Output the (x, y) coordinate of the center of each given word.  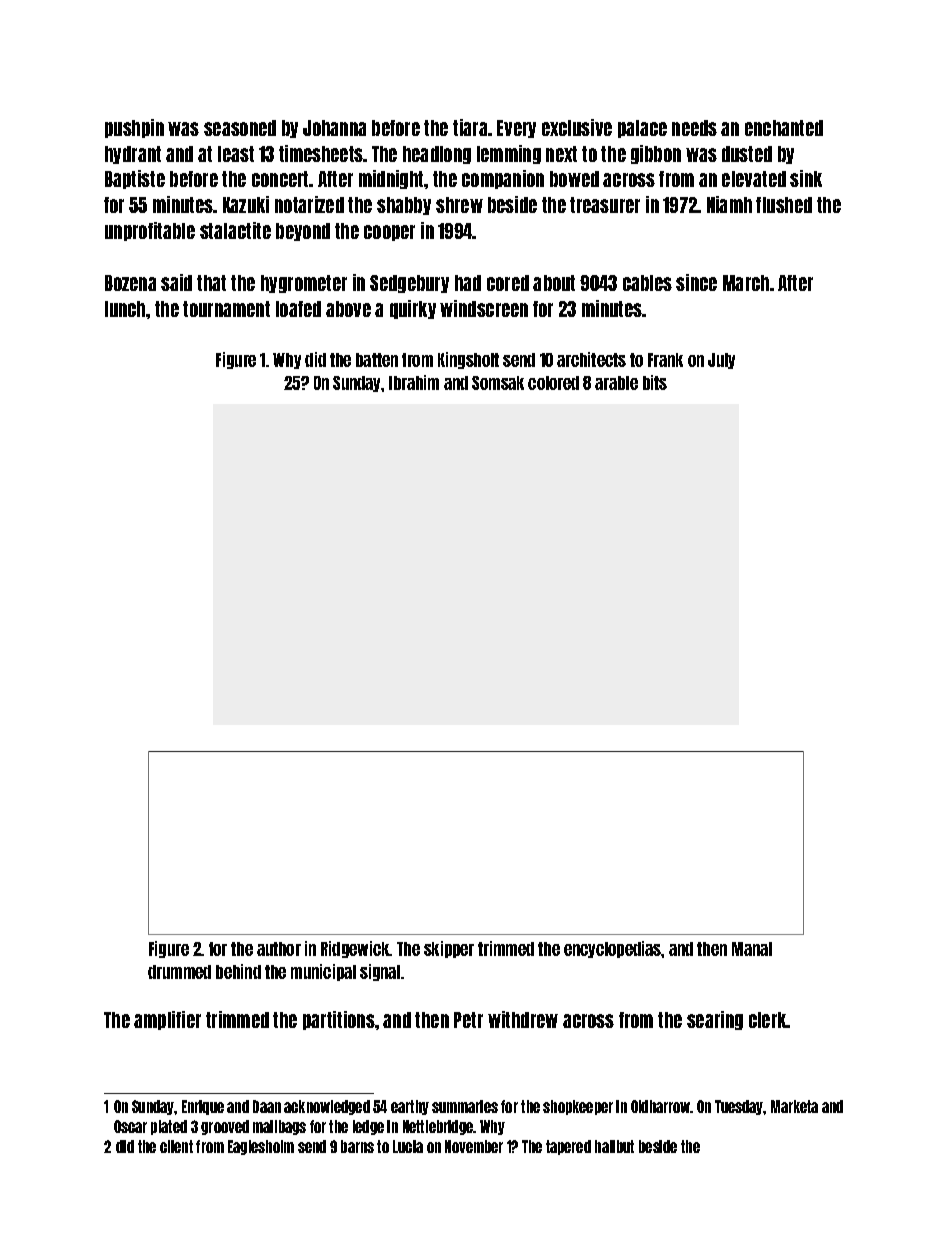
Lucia (408, 1146)
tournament (226, 309)
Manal (752, 949)
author (279, 949)
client (176, 1146)
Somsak (498, 383)
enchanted (784, 128)
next (561, 154)
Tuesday (739, 1107)
